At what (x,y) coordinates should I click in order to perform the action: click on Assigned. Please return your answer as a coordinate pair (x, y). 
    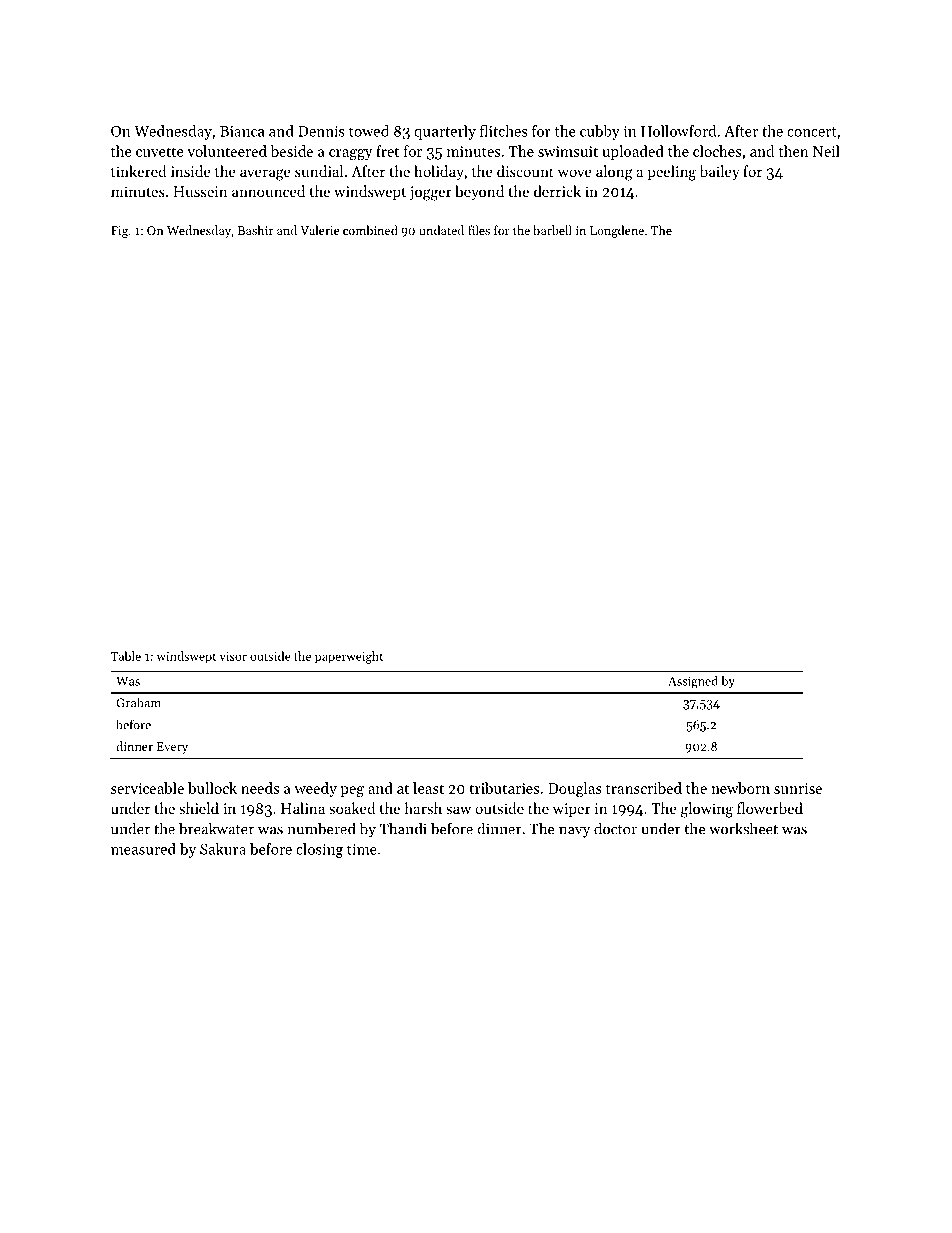
    Looking at the image, I should click on (693, 682).
